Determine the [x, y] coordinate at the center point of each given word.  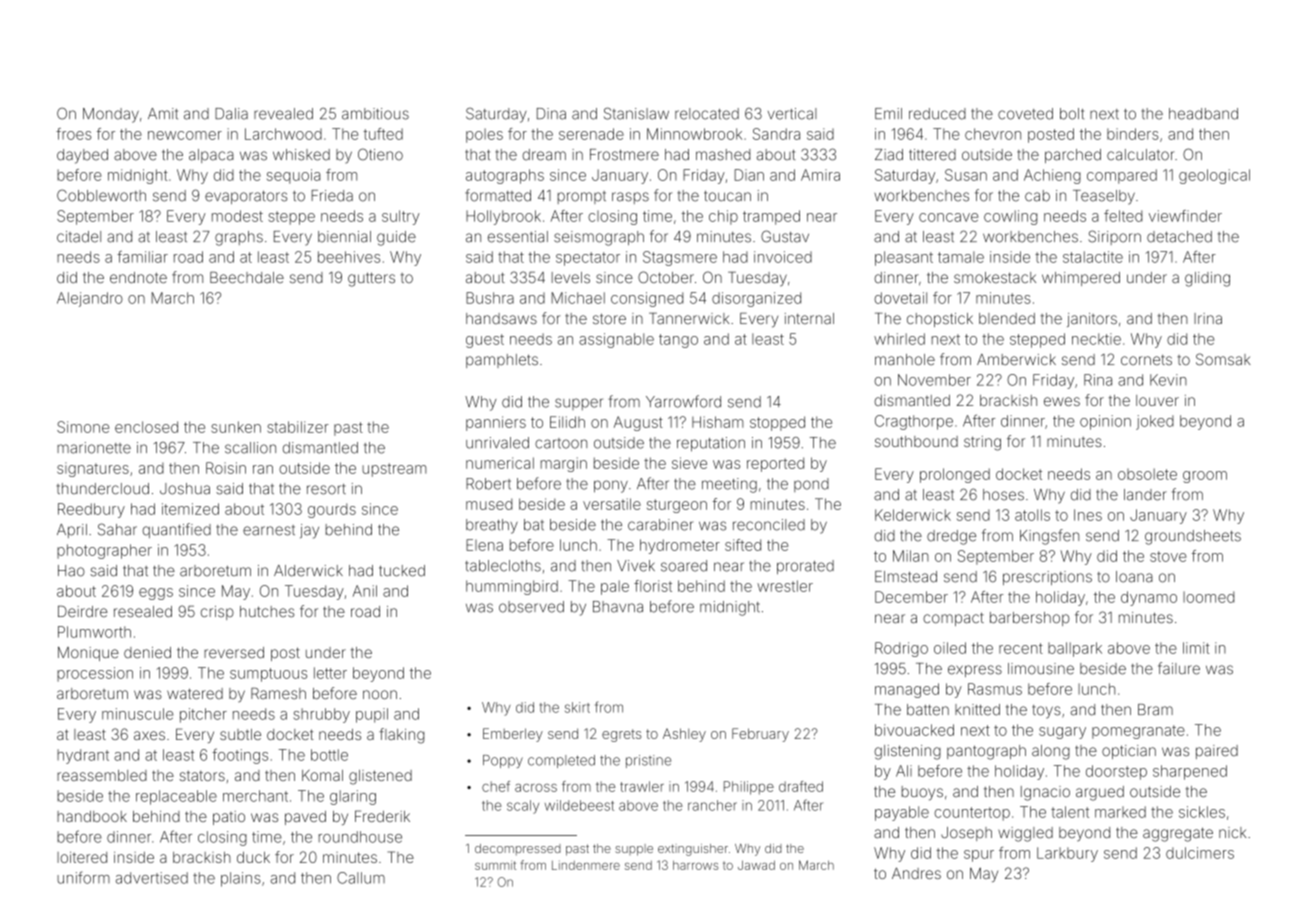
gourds [332, 510]
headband [1203, 114]
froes [74, 134]
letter [330, 673]
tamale [961, 257]
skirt [577, 707]
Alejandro [90, 299]
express [975, 671]
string [982, 443]
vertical [792, 114]
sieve [689, 463]
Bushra [490, 298]
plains [241, 879]
